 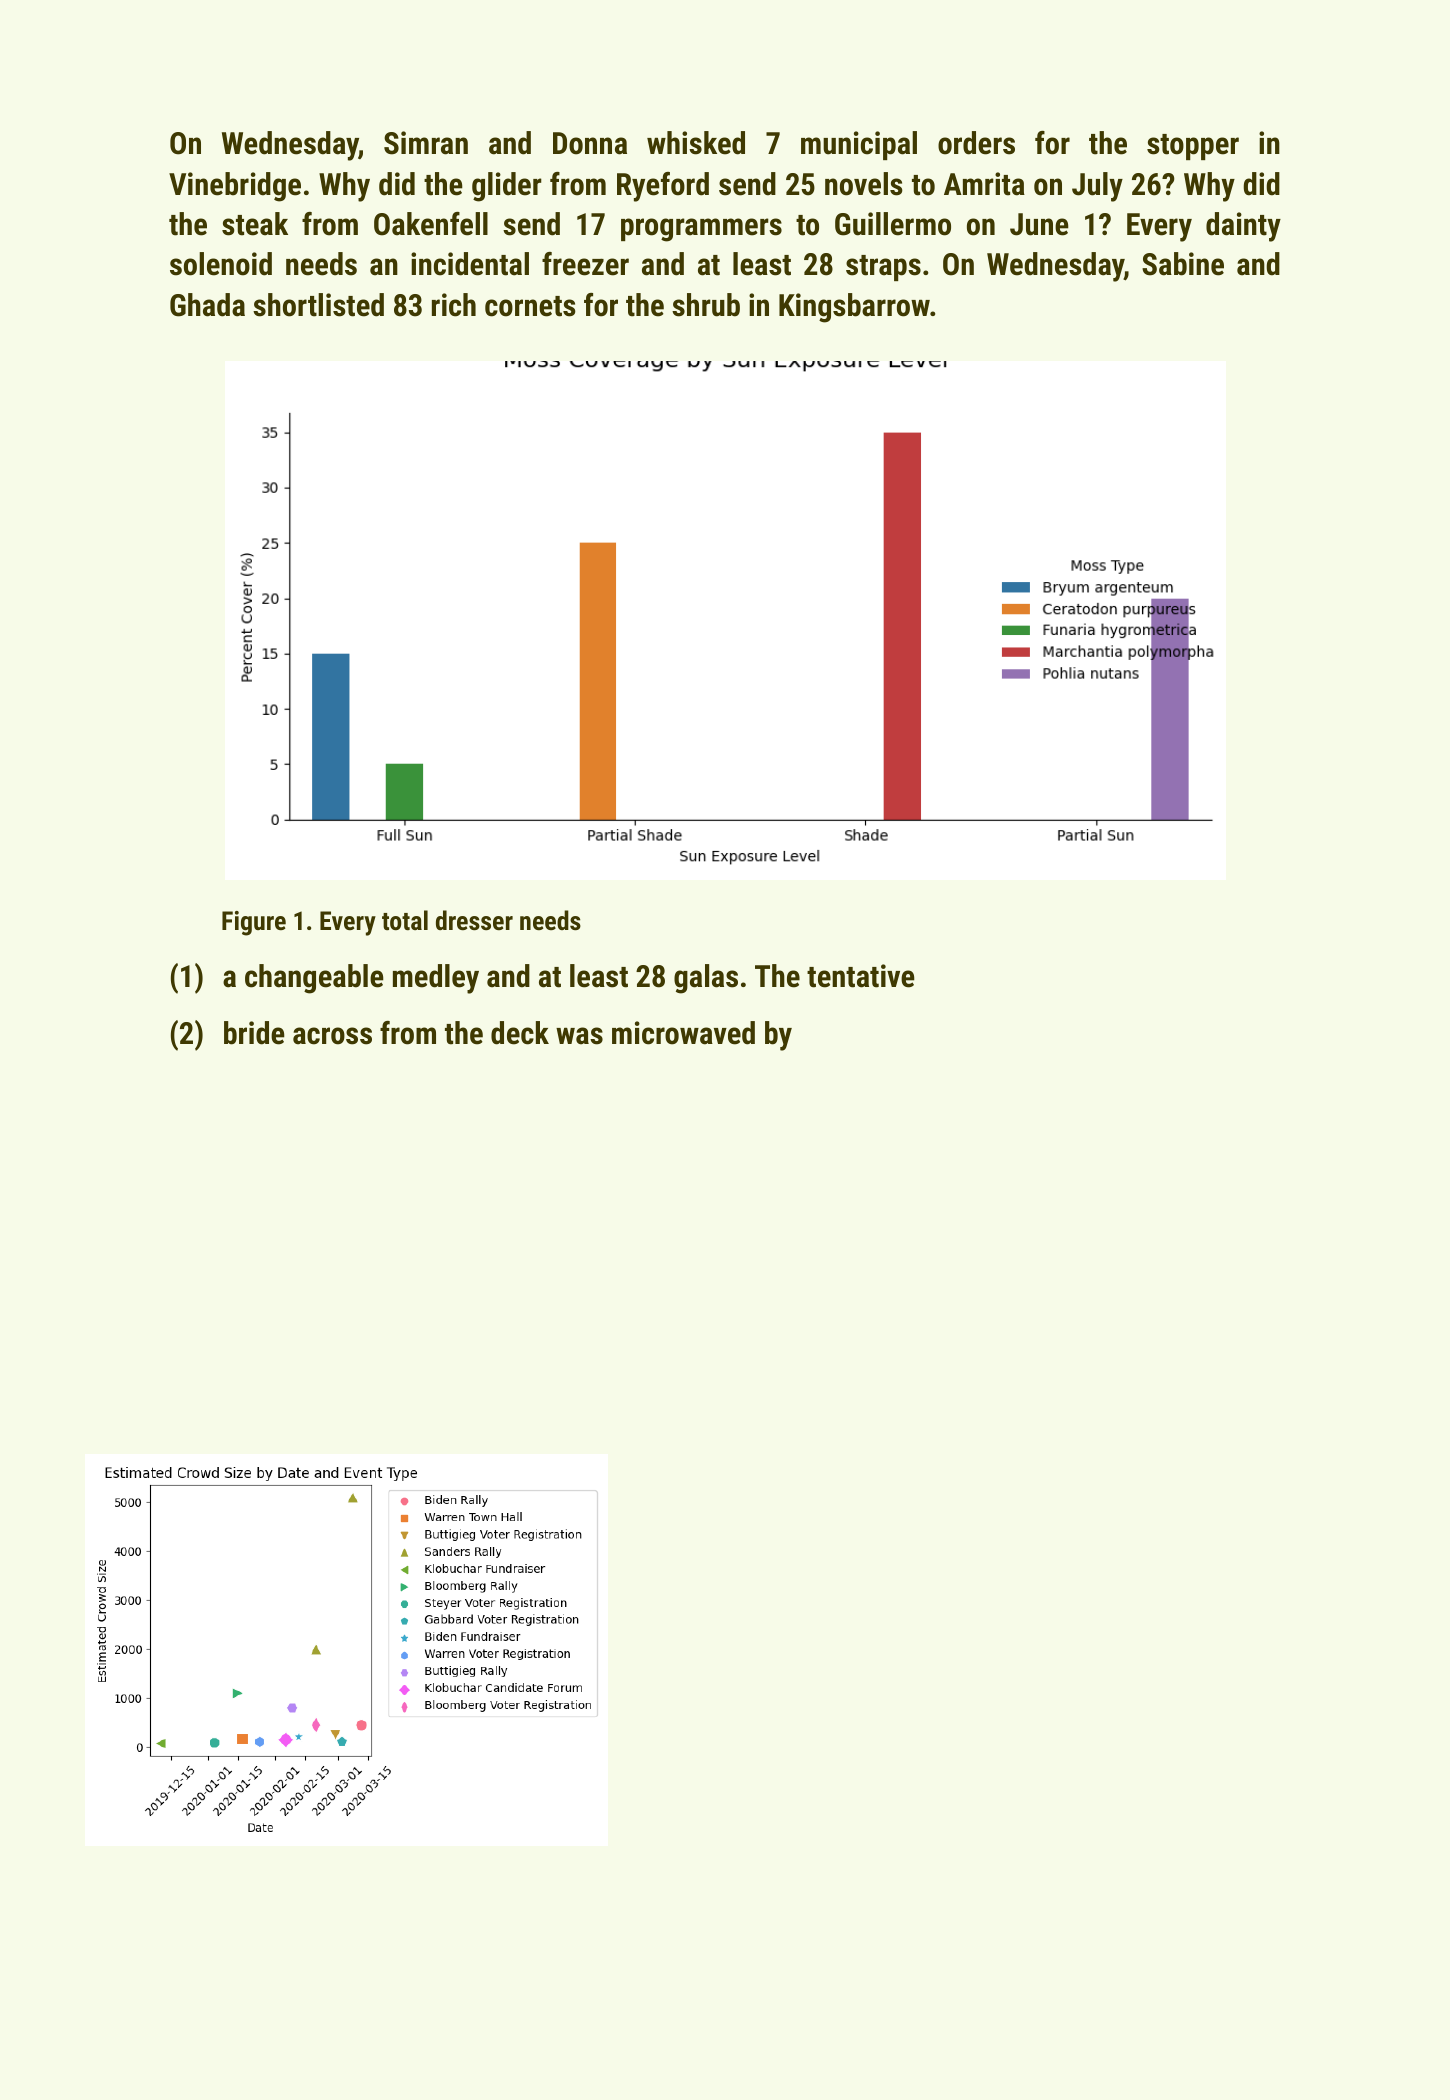 I want to click on Kingsbarrow, so click(x=854, y=308).
